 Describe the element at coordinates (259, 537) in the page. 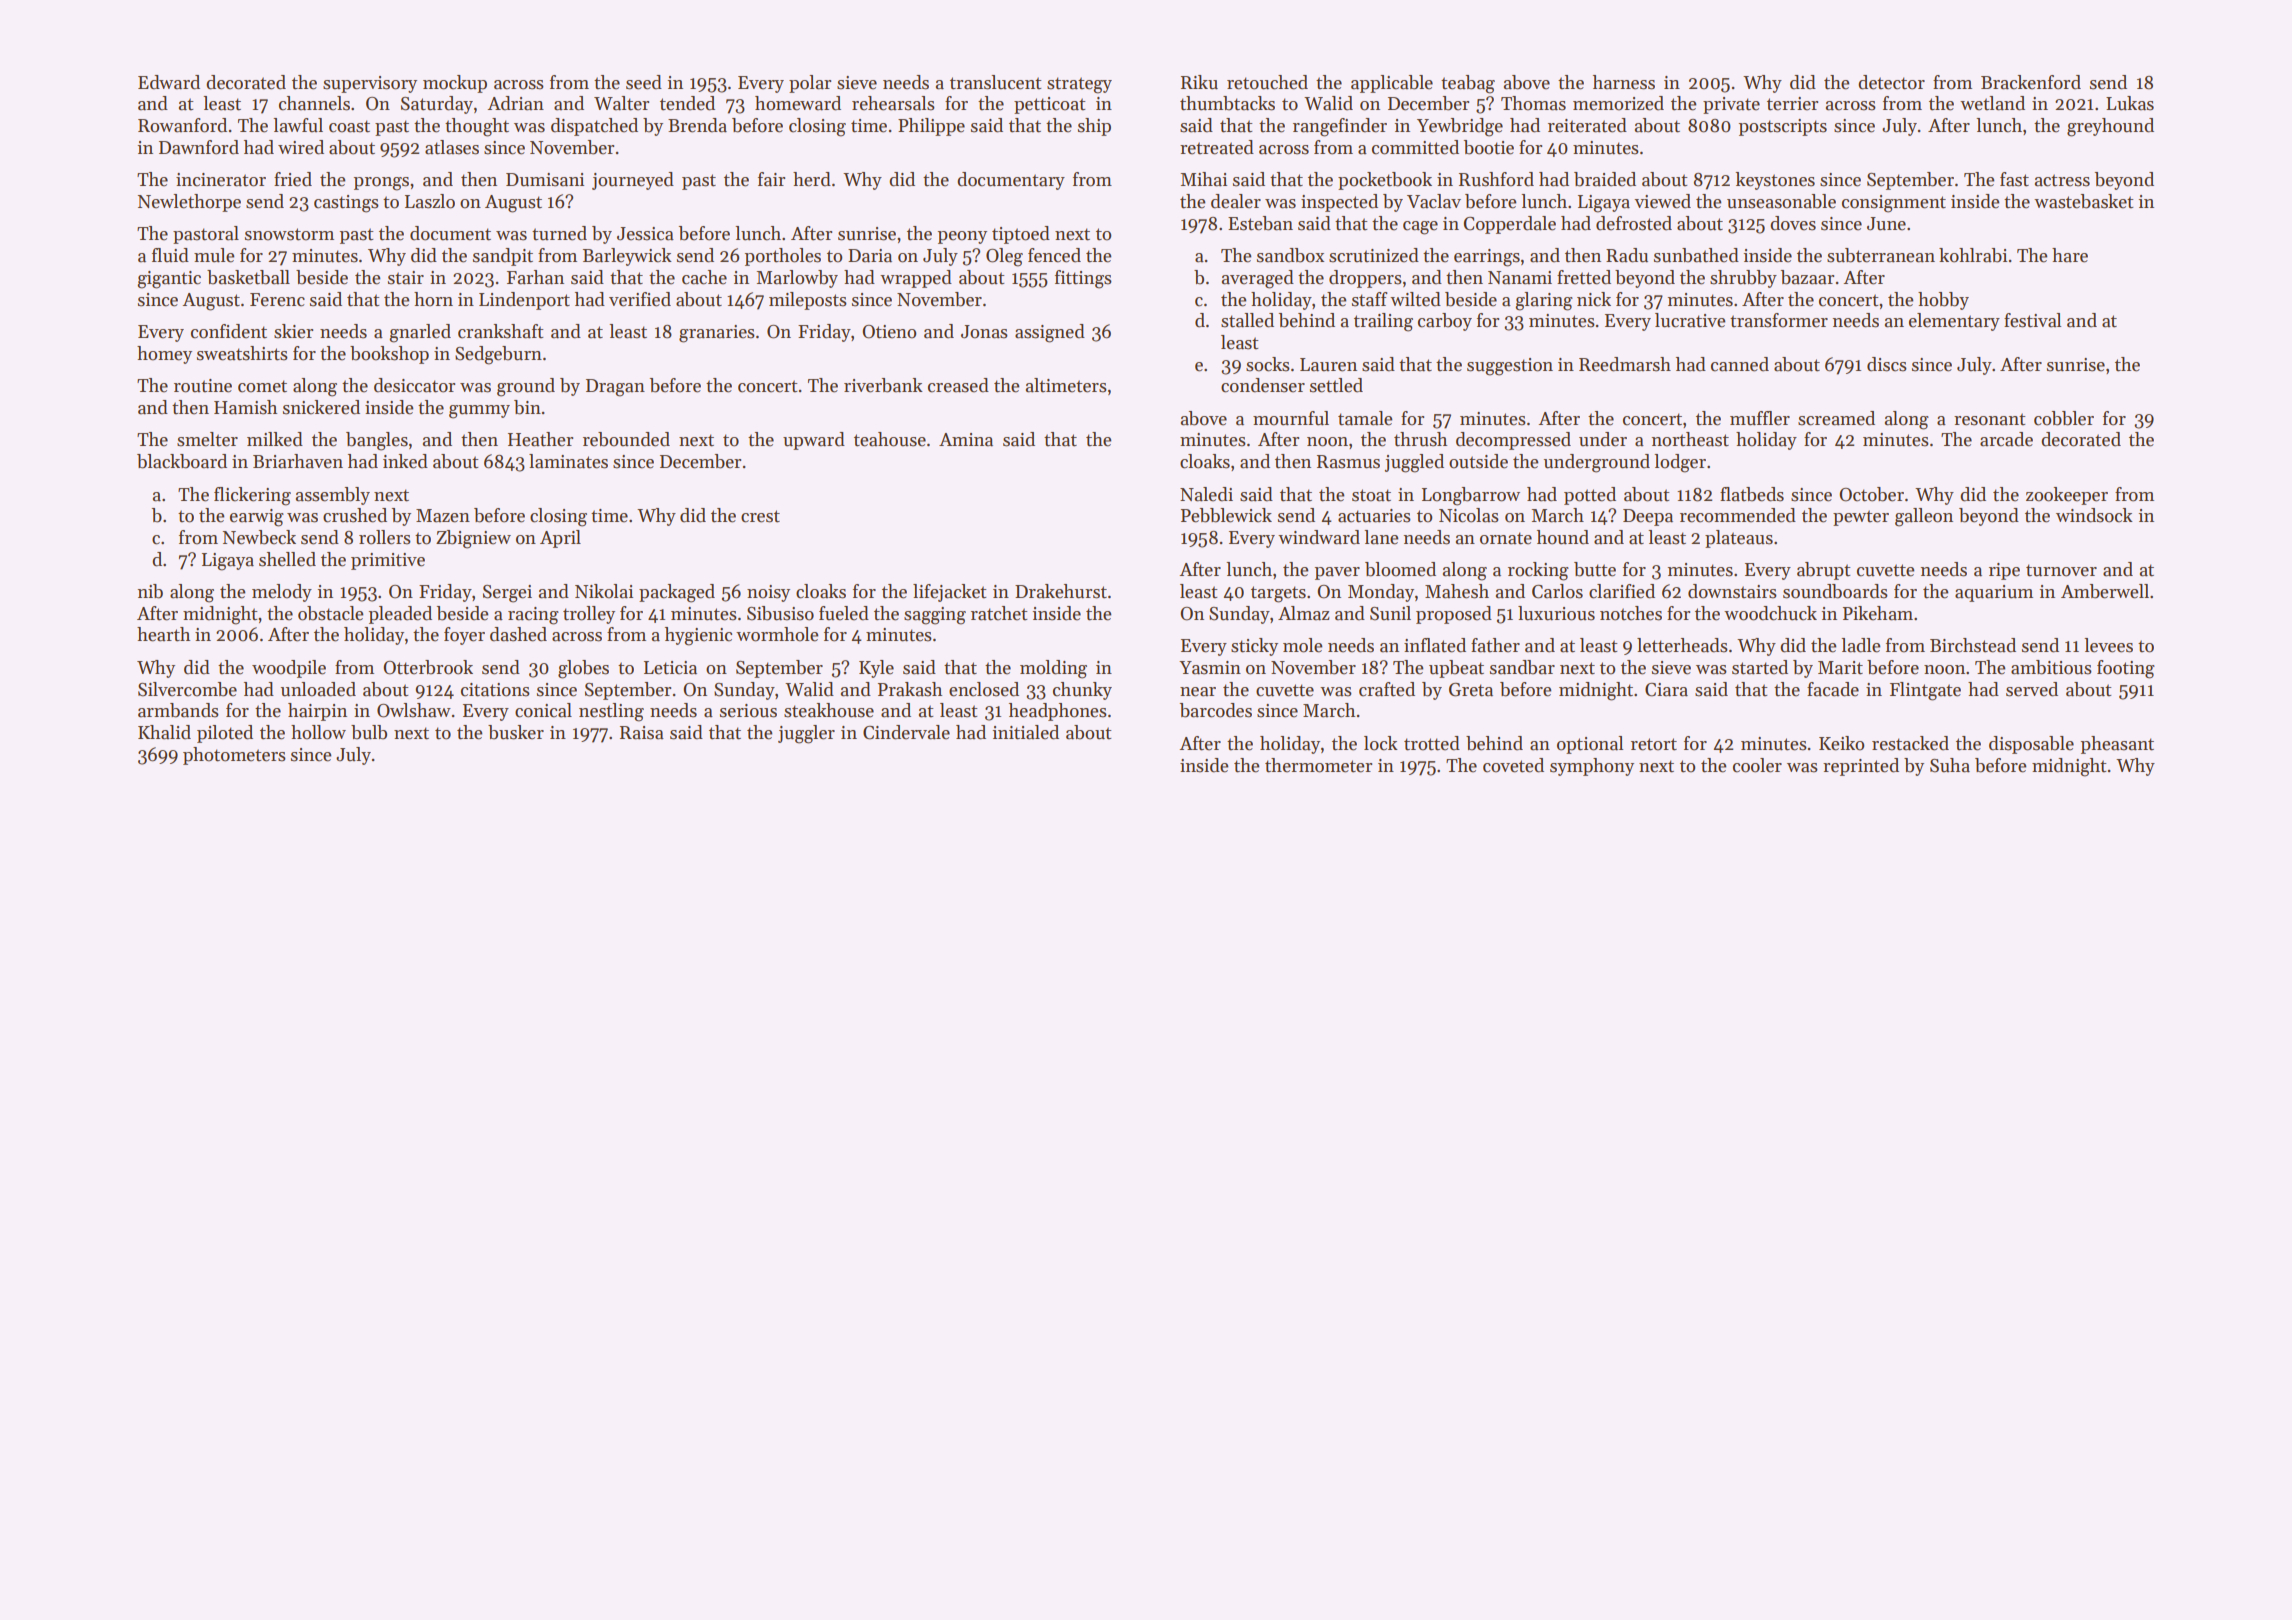

I see `Newbeck` at that location.
